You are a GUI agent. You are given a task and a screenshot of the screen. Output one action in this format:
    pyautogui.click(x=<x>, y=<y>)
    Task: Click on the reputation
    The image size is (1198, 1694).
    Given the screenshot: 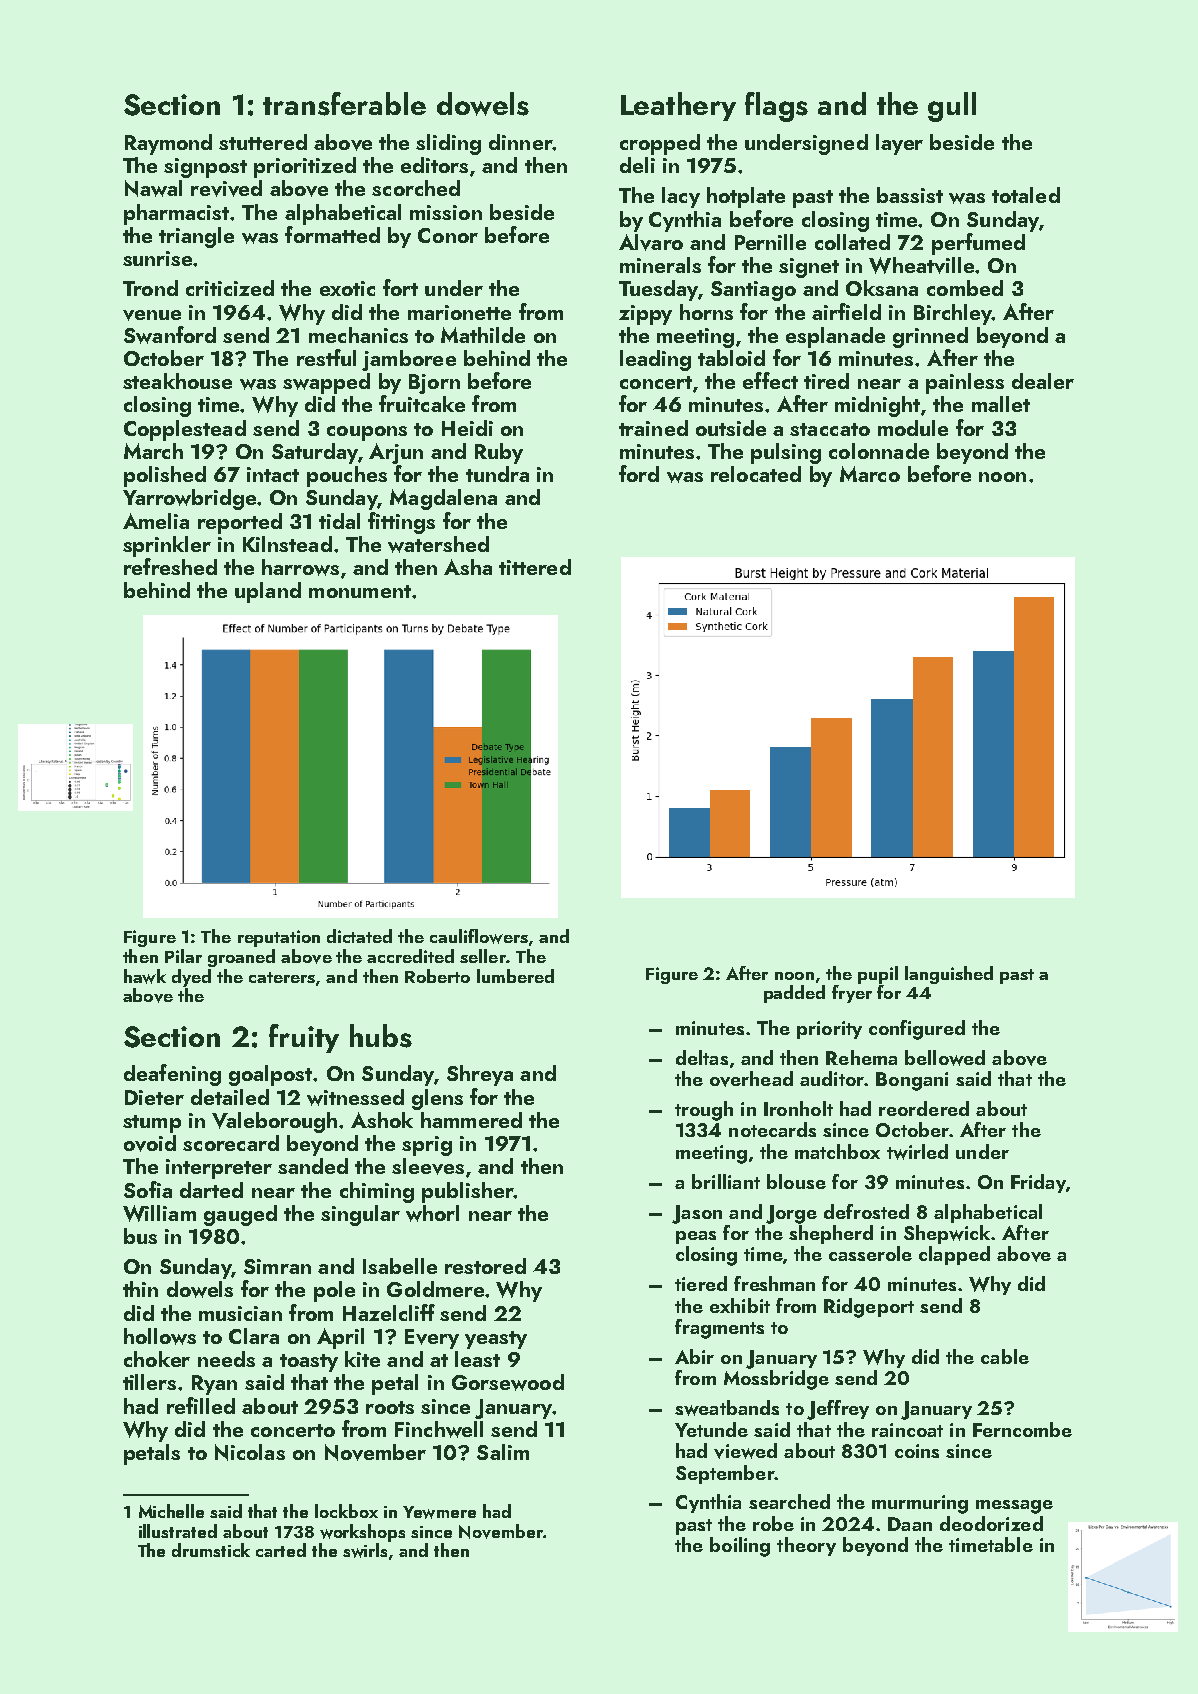 What is the action you would take?
    pyautogui.click(x=279, y=938)
